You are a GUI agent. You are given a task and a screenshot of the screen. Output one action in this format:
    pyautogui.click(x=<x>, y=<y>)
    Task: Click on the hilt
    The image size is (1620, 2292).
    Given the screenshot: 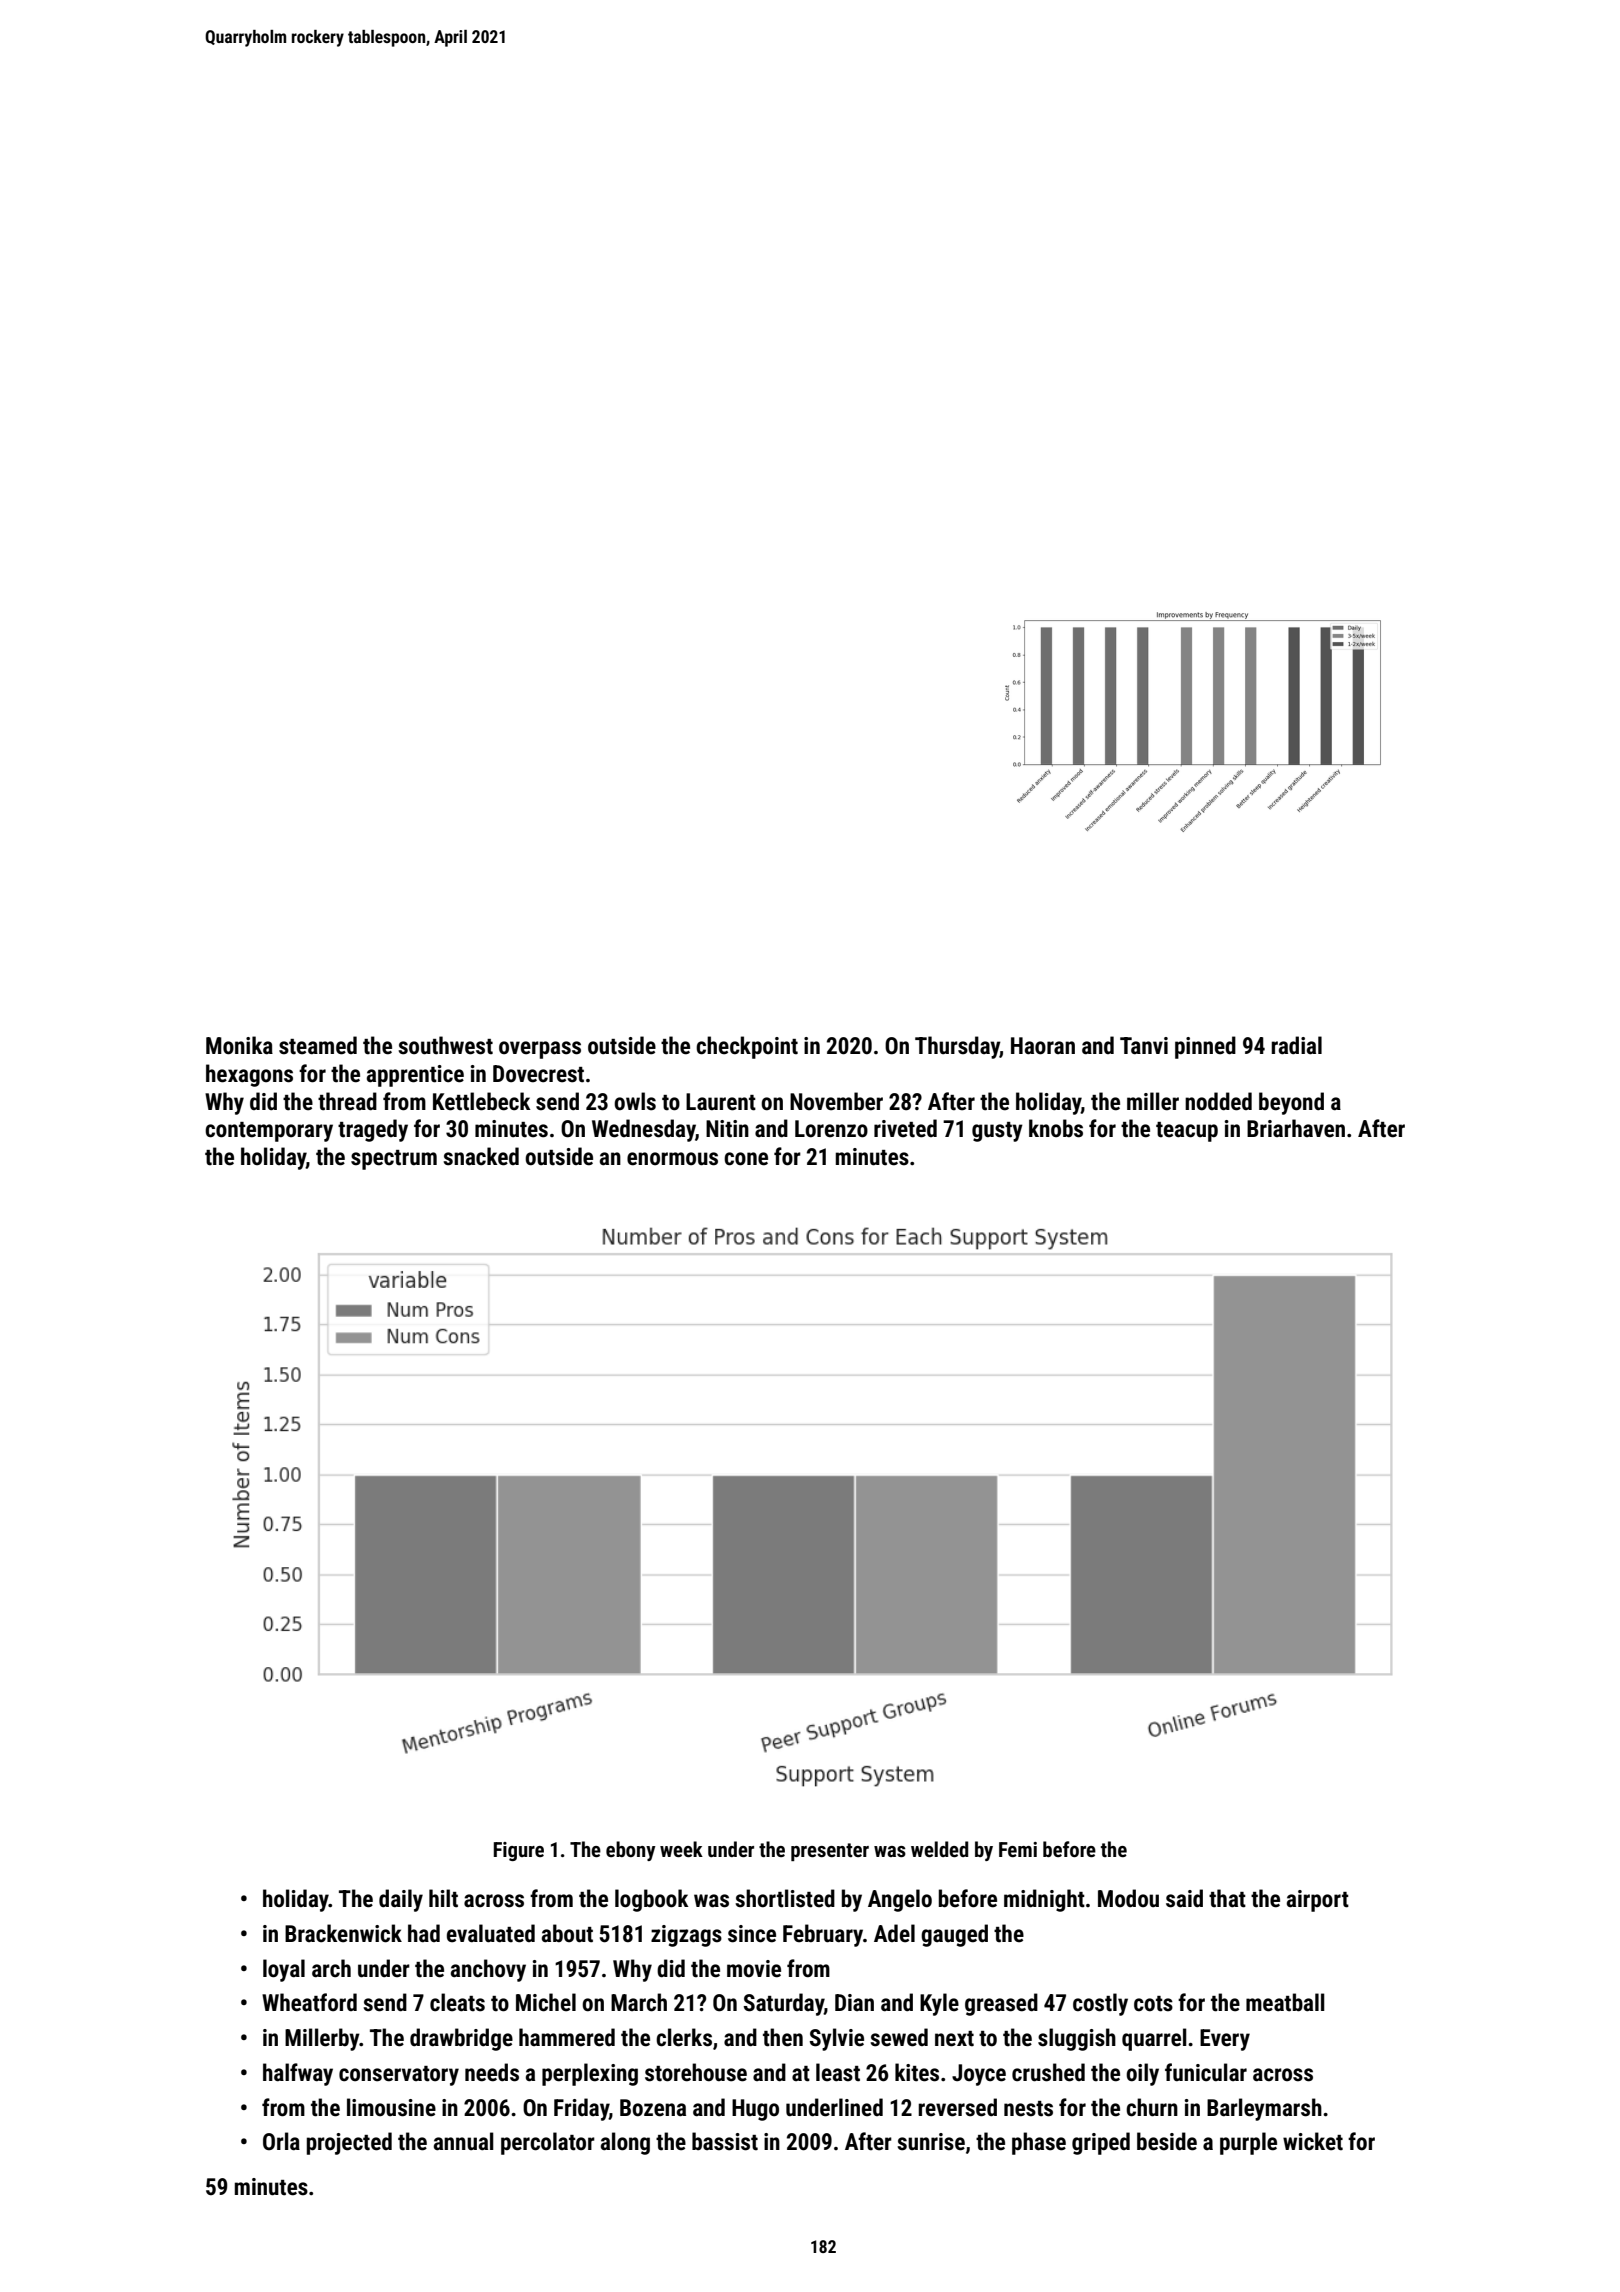 What is the action you would take?
    pyautogui.click(x=443, y=1898)
